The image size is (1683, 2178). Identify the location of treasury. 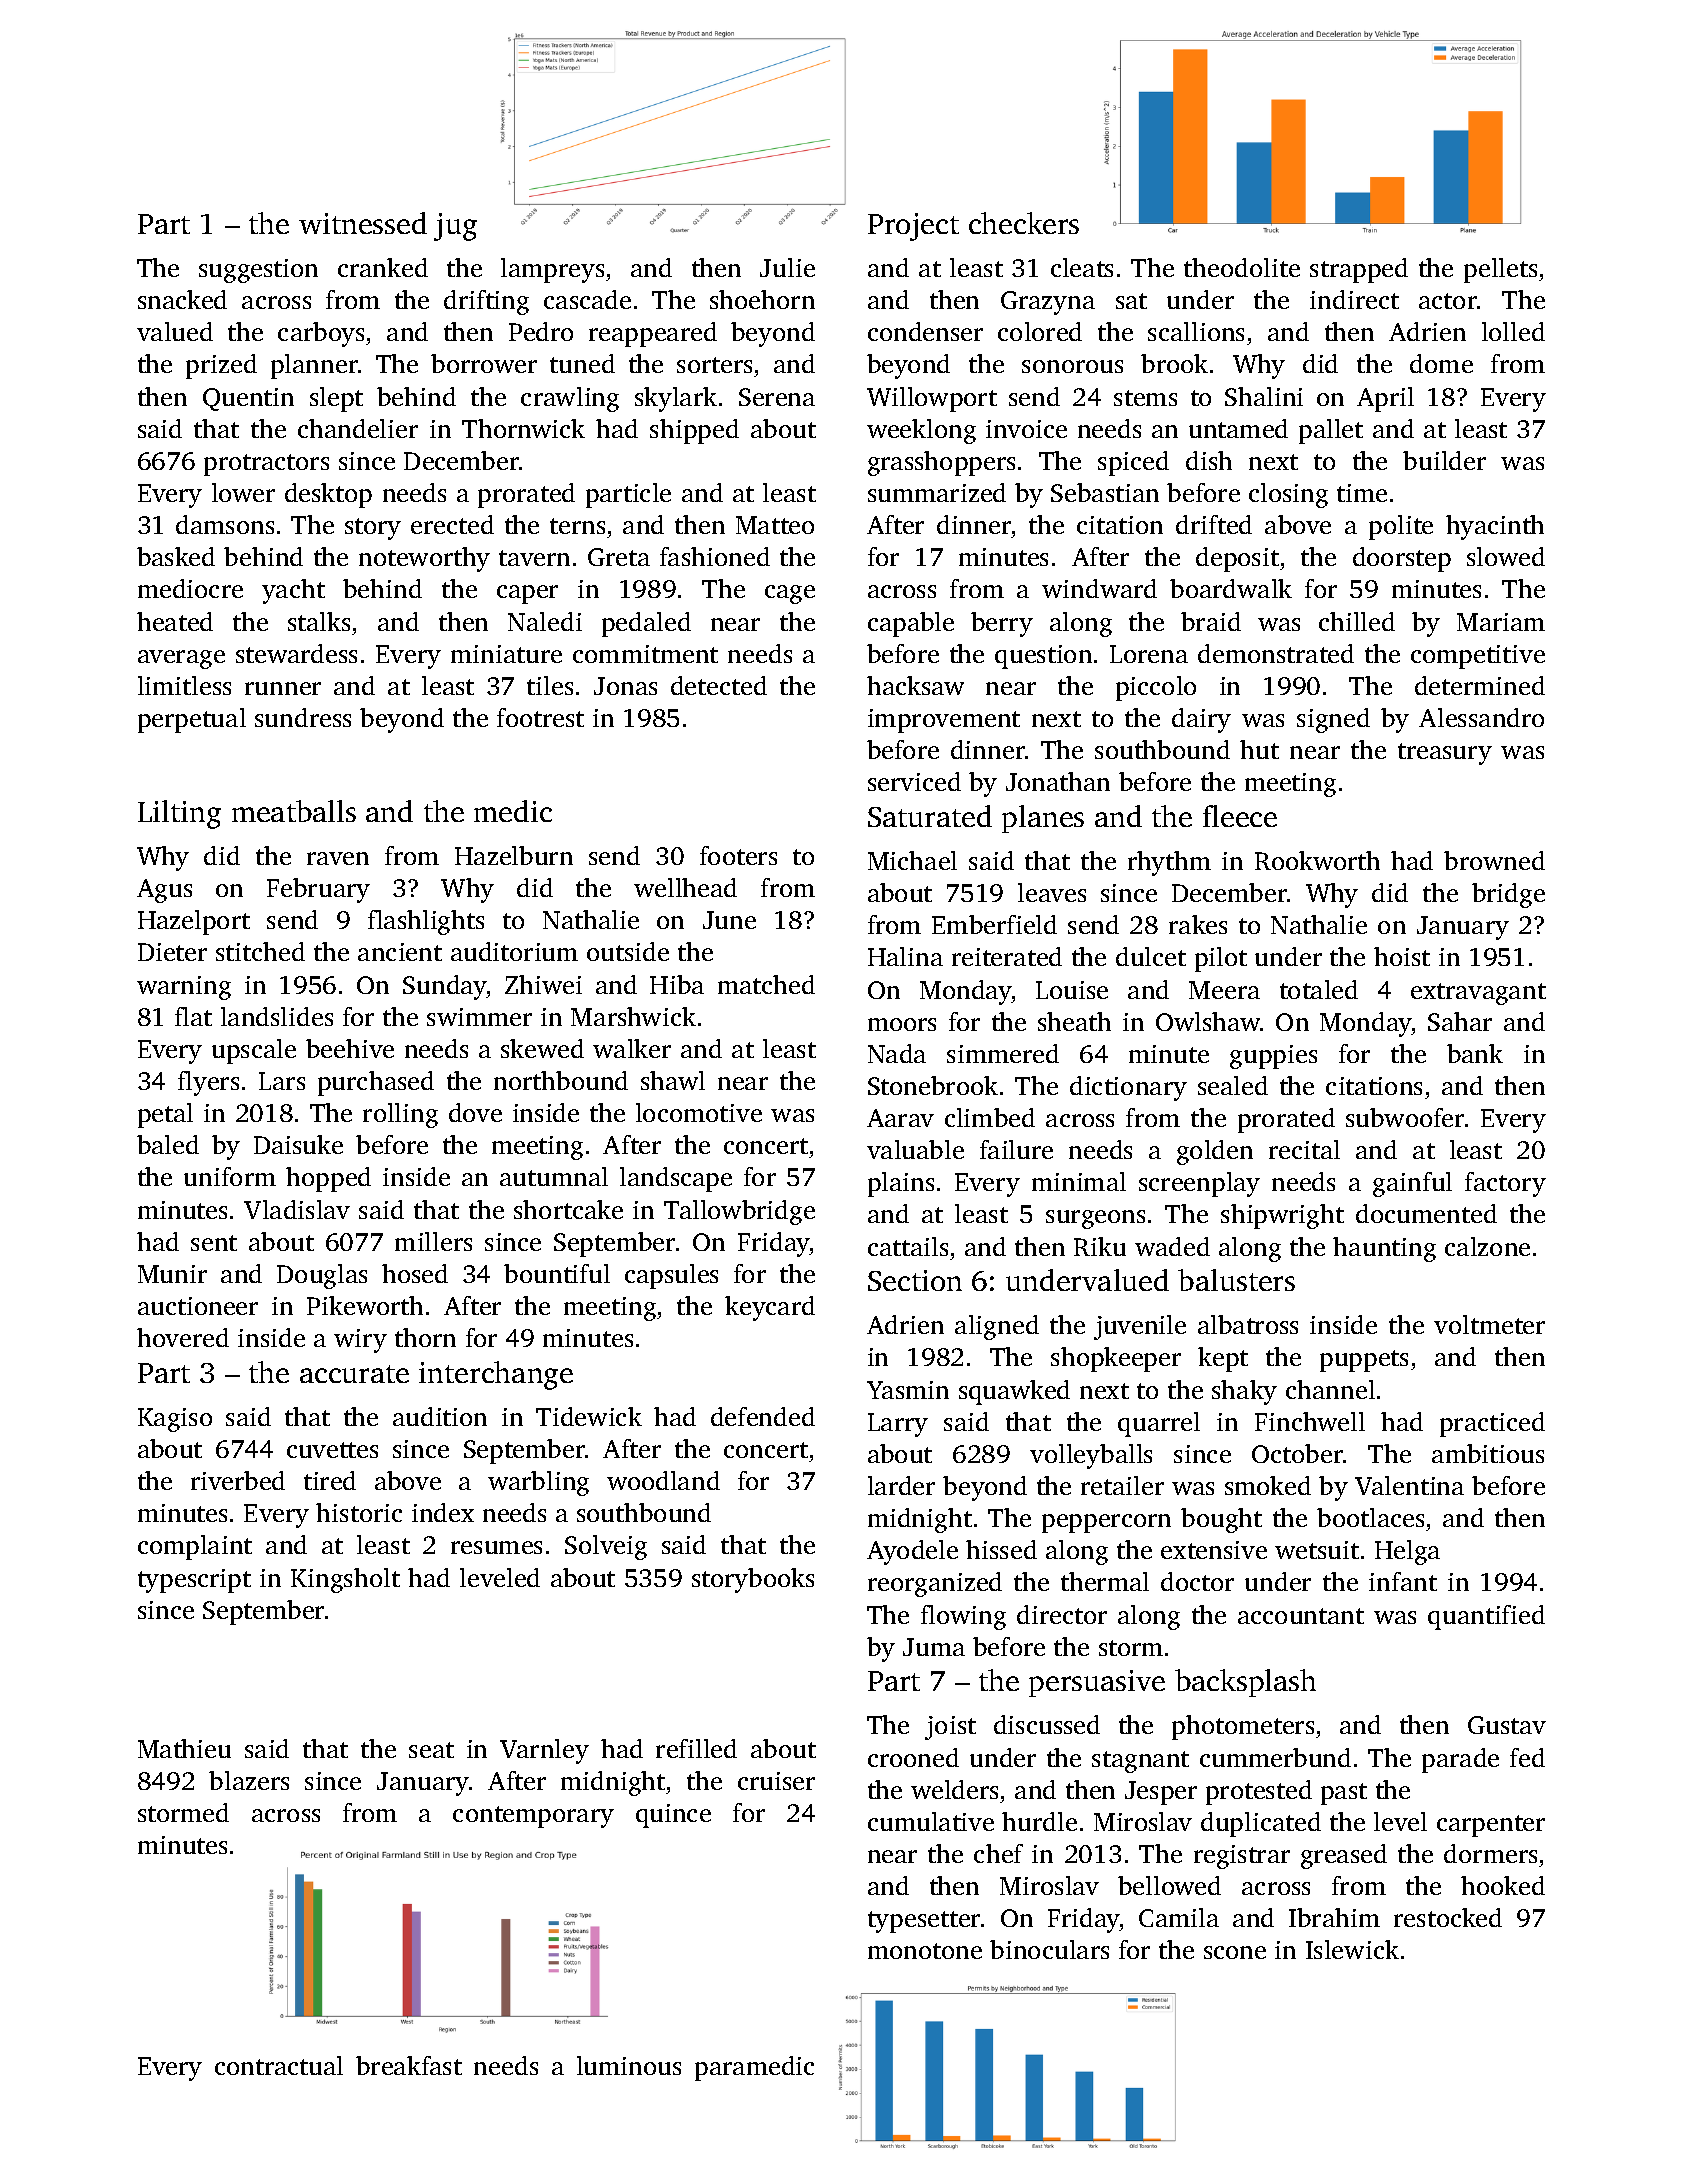
(1445, 754).
